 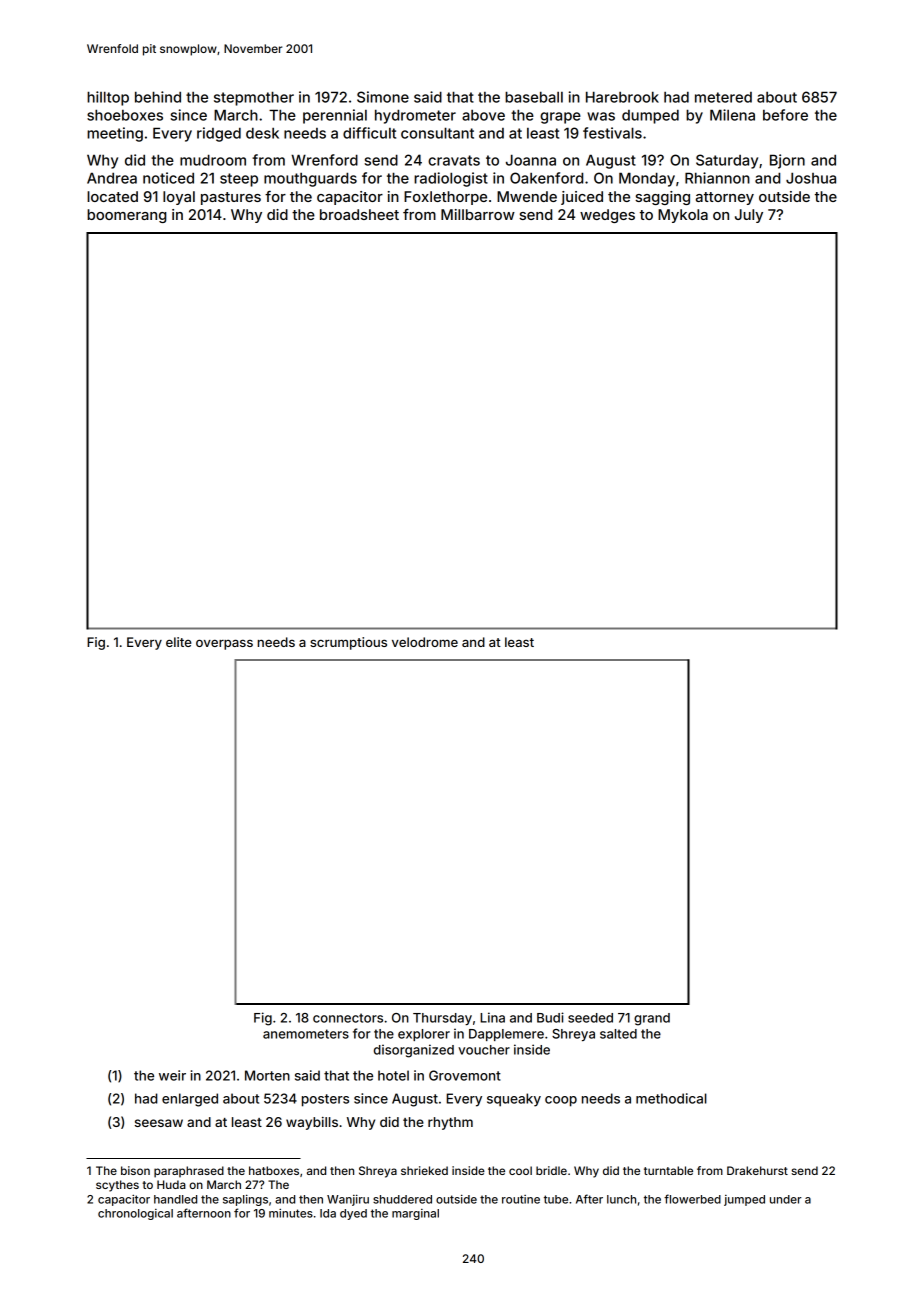 I want to click on salted, so click(x=618, y=1034).
